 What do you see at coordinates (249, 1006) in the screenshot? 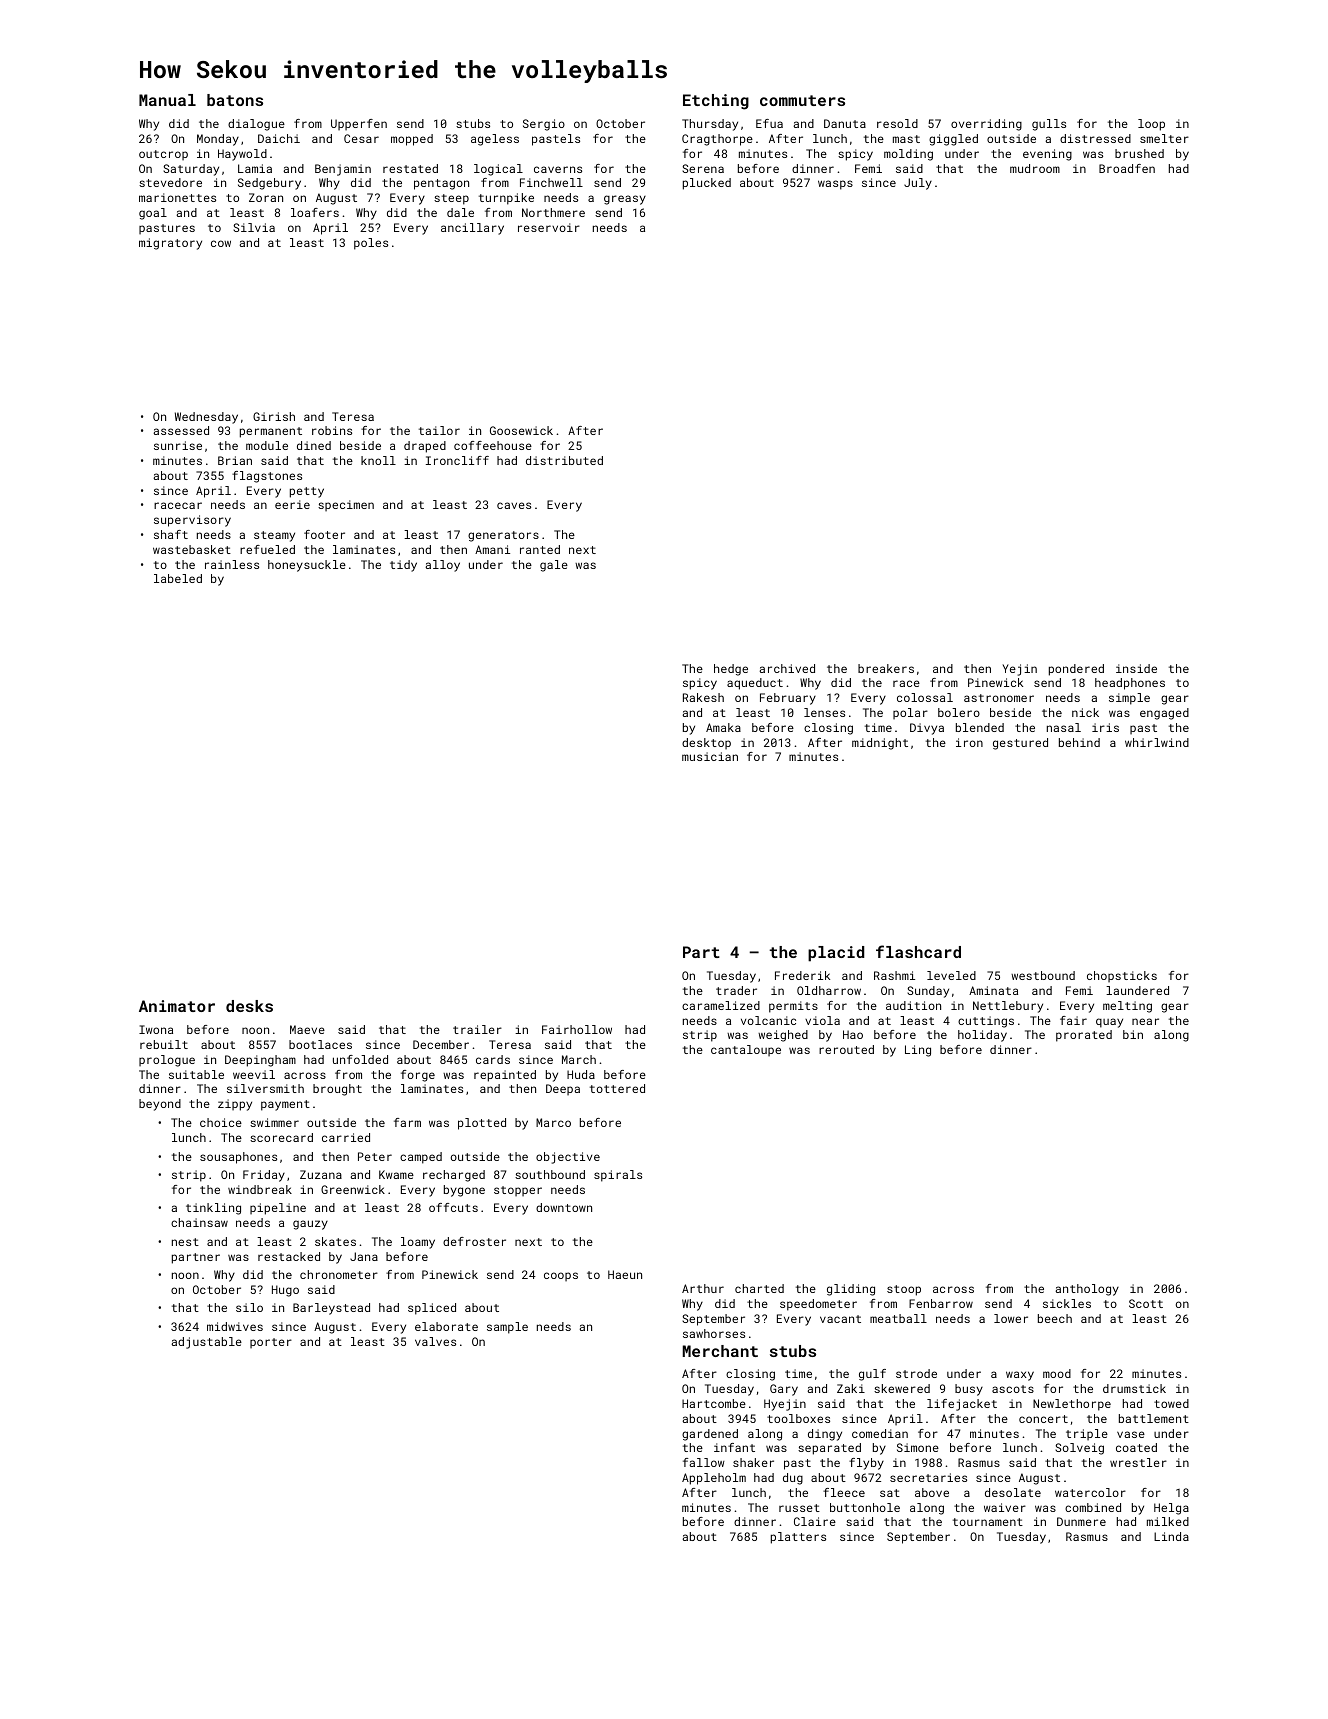
I see `desks` at bounding box center [249, 1006].
